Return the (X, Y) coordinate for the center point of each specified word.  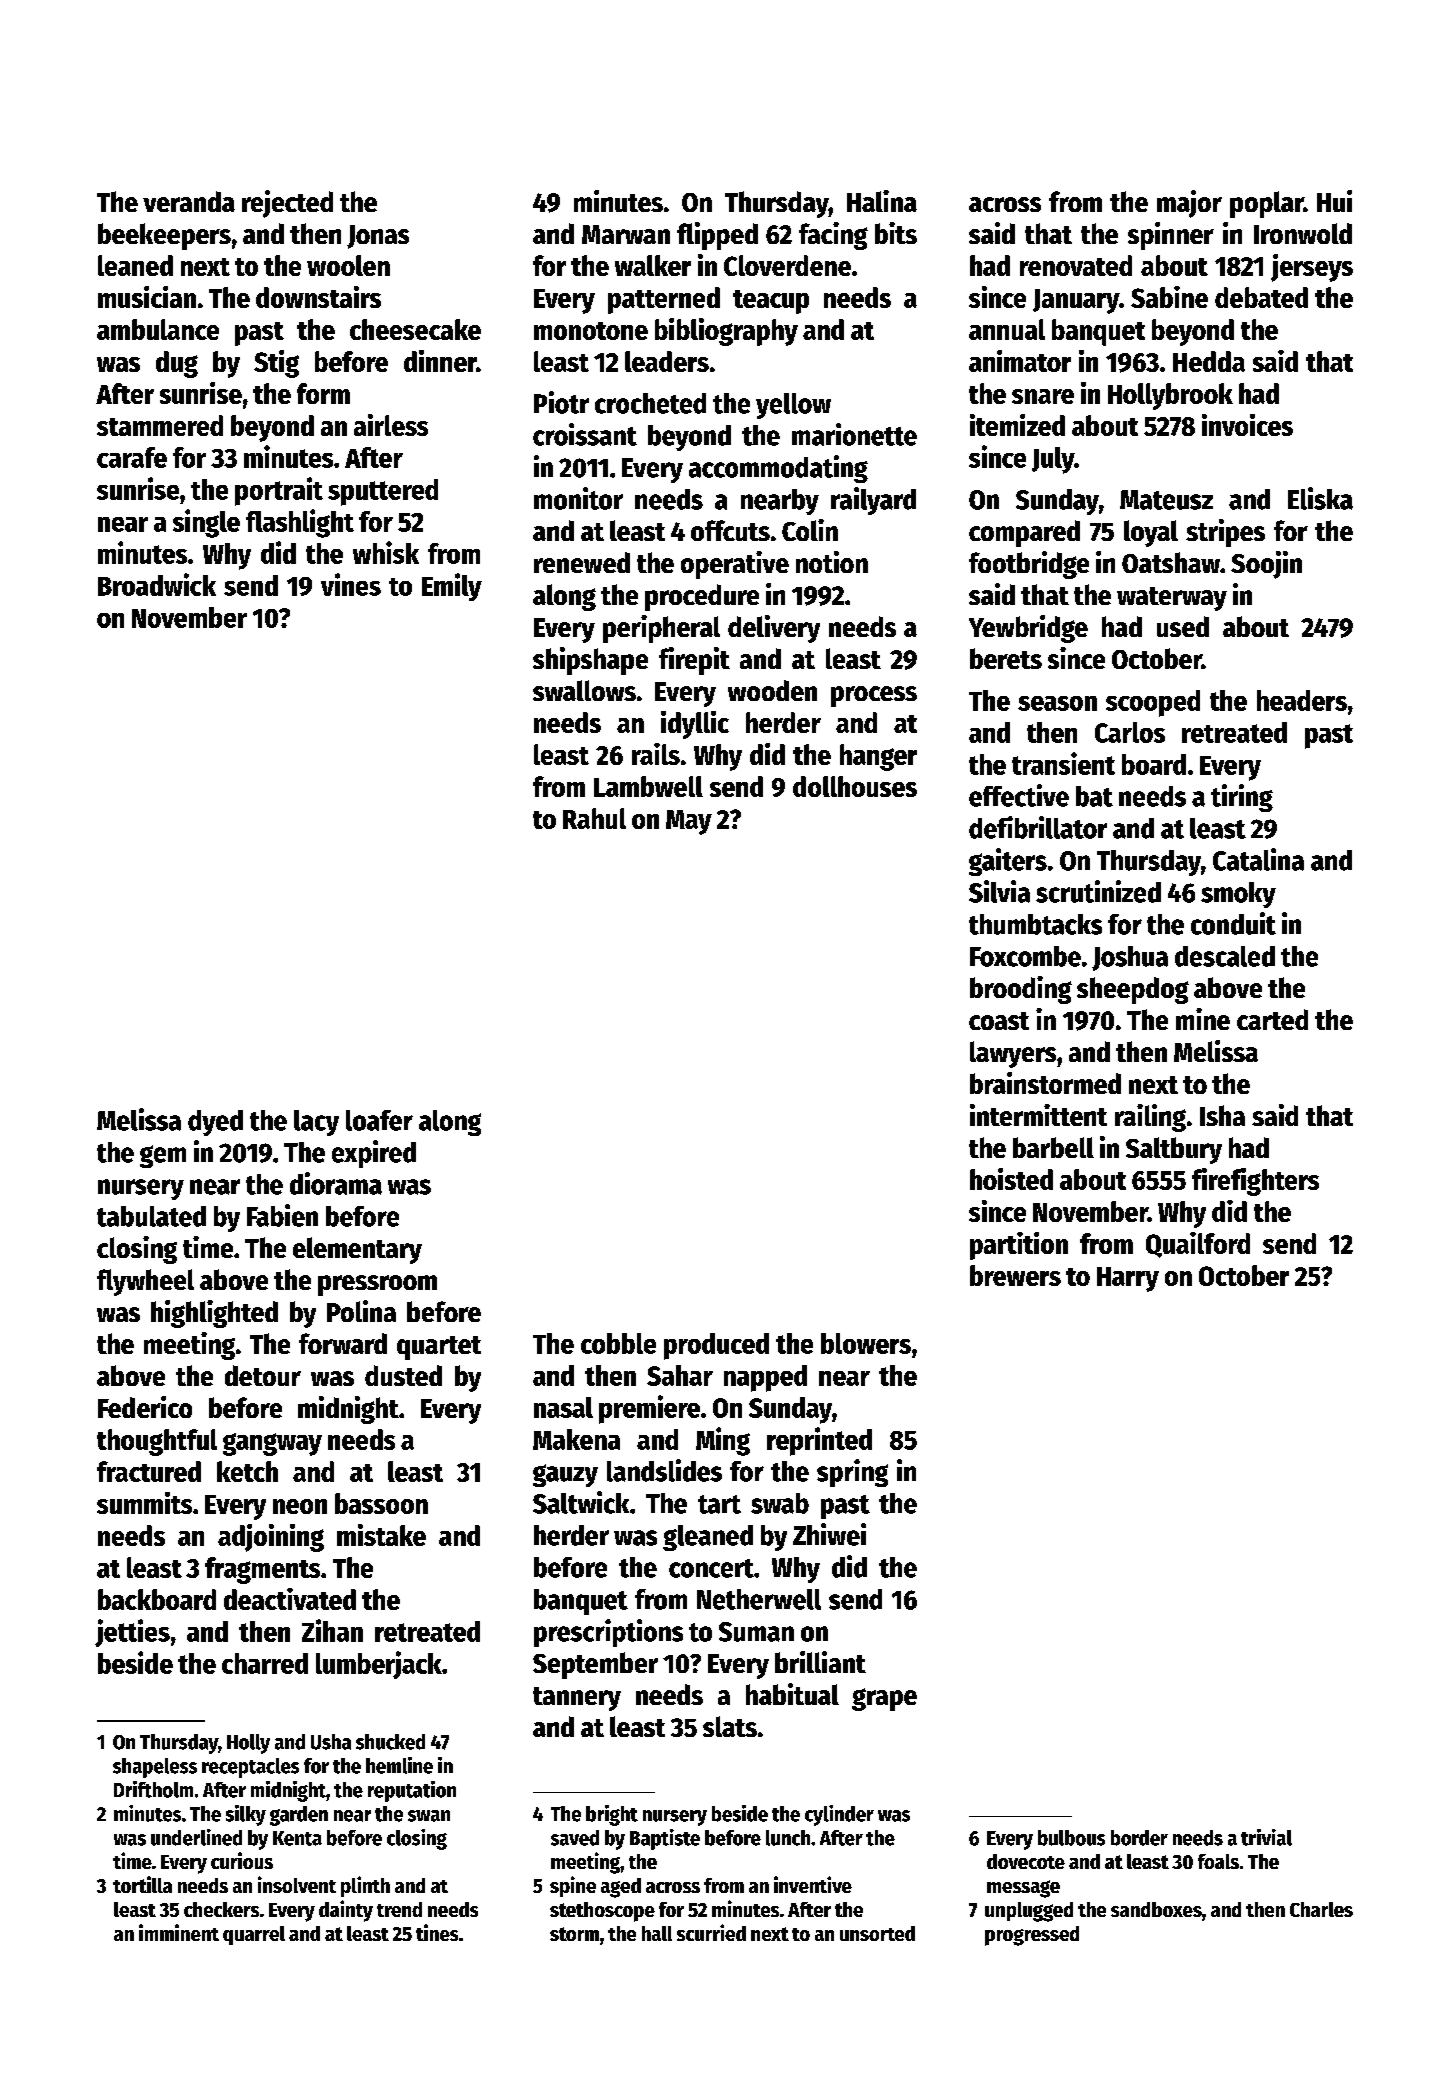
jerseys (1312, 268)
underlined (196, 1837)
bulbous (1071, 1838)
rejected (287, 204)
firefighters (1255, 1182)
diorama (336, 1183)
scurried (711, 1932)
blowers (866, 1343)
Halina (882, 201)
